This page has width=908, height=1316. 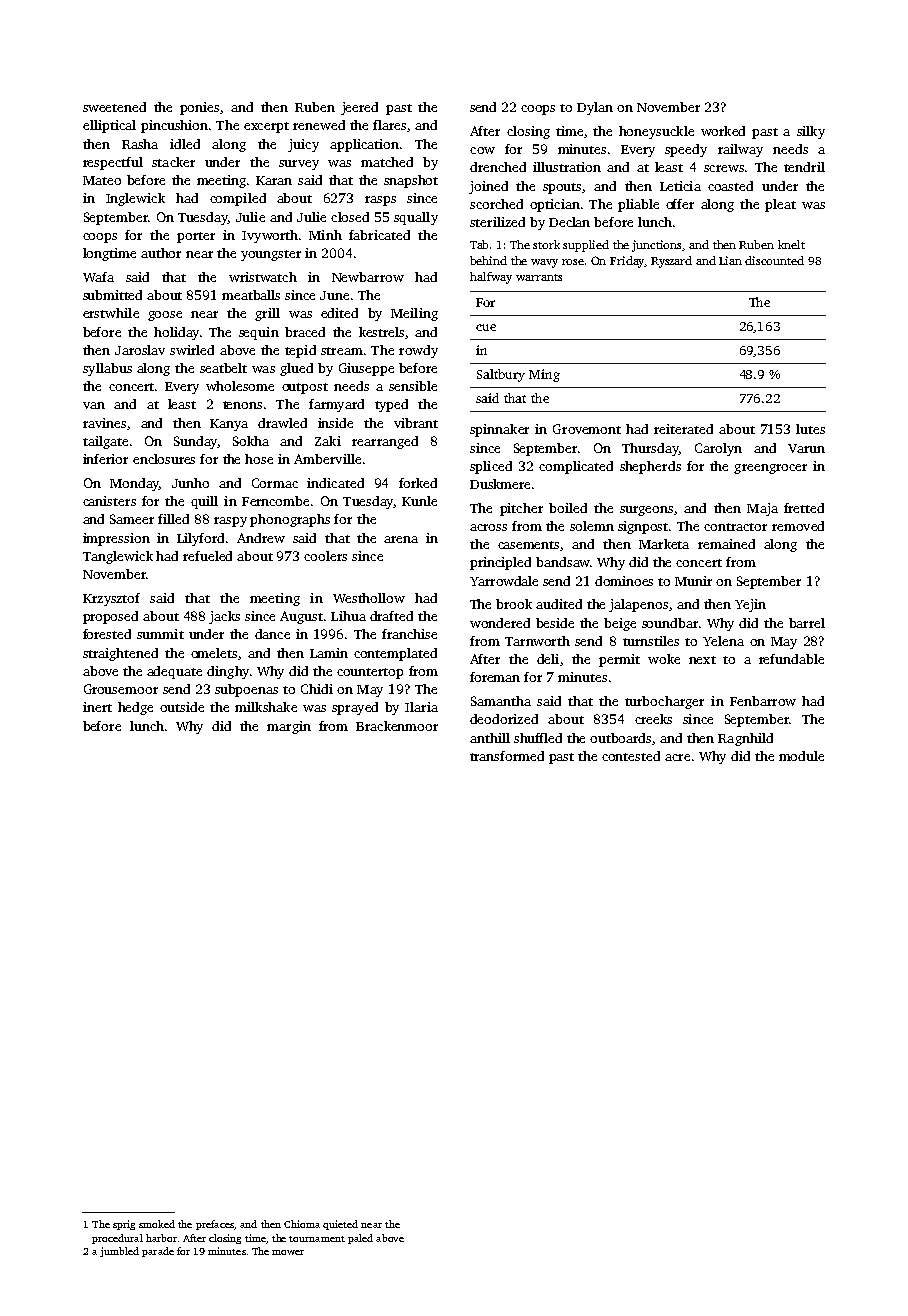 I want to click on boiled, so click(x=568, y=508).
